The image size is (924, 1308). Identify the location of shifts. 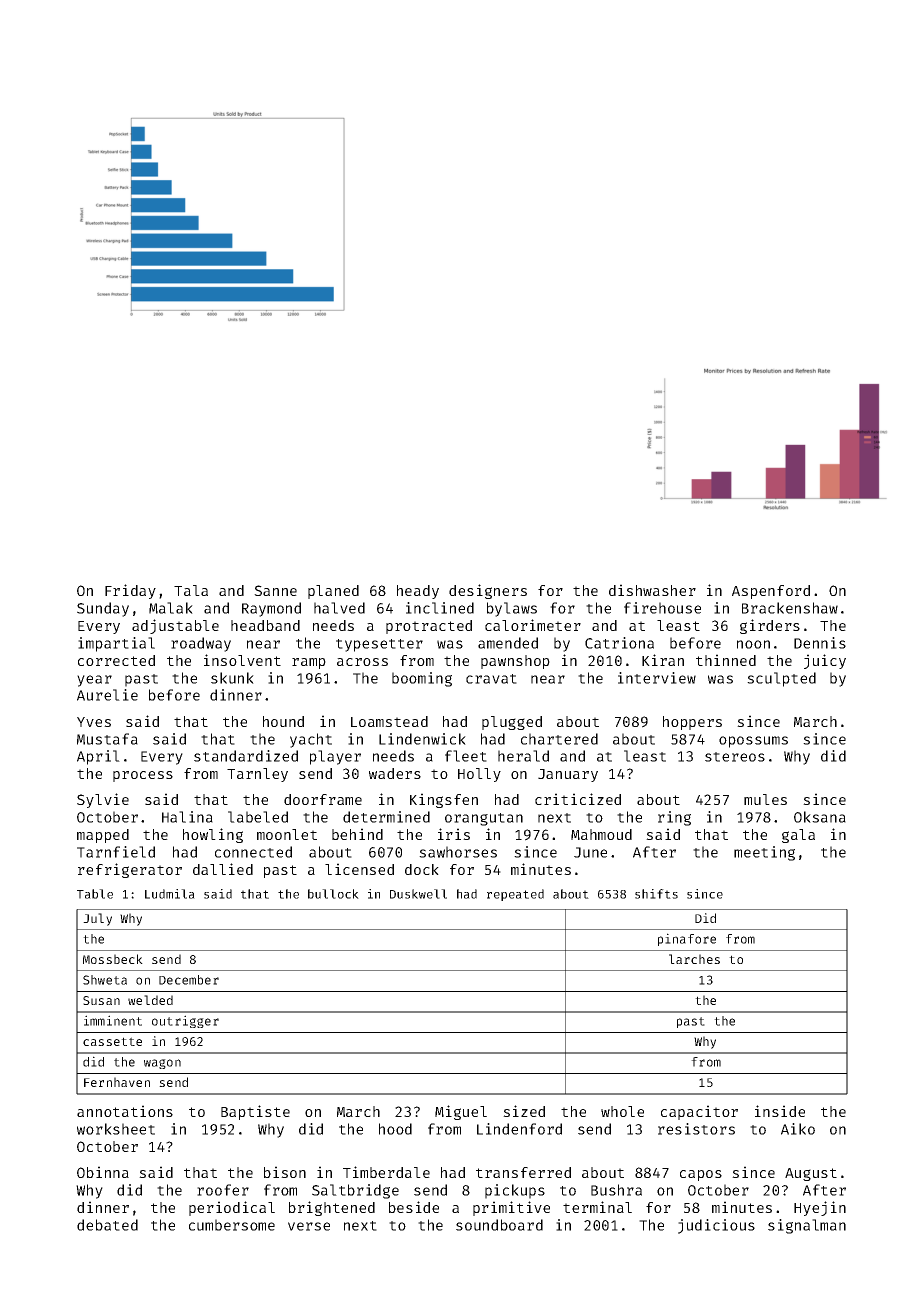
(656, 894).
